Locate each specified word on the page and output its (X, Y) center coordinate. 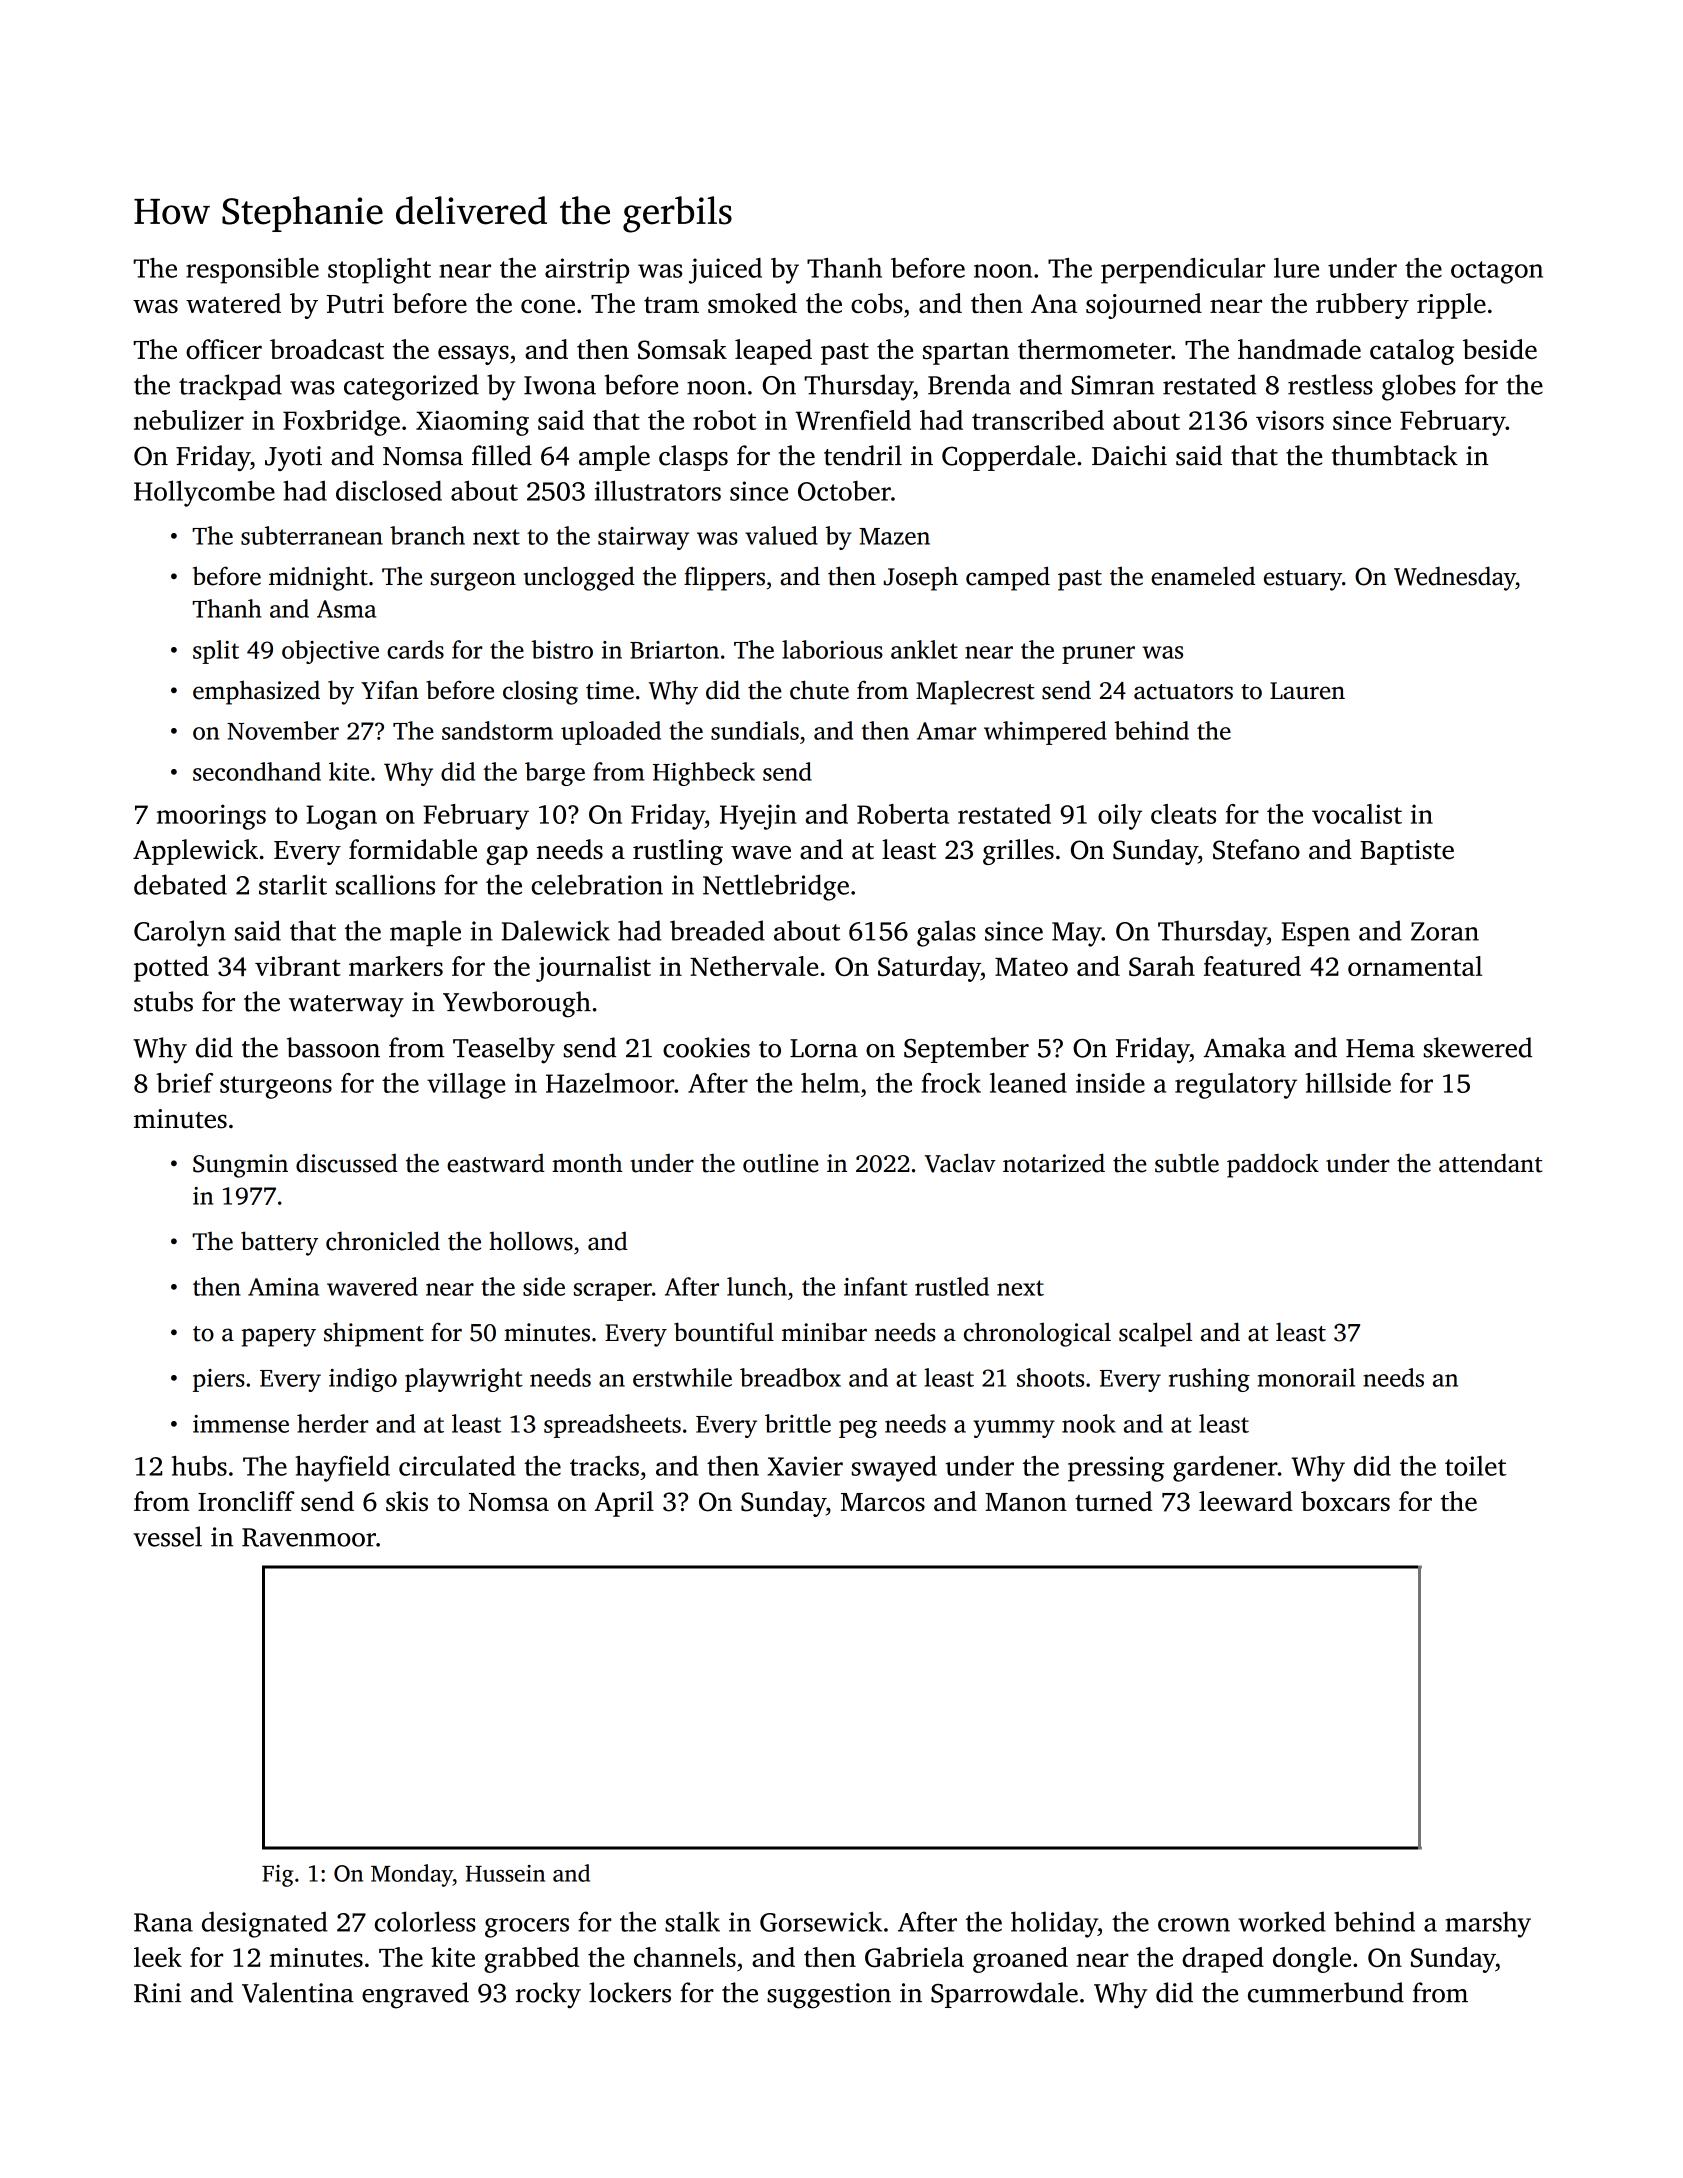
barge (555, 774)
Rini (157, 1993)
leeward (1246, 1501)
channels (685, 1957)
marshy (1488, 1924)
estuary (1303, 580)
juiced (725, 271)
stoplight (379, 271)
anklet (924, 649)
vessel (167, 1536)
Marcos (883, 1502)
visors (1290, 420)
